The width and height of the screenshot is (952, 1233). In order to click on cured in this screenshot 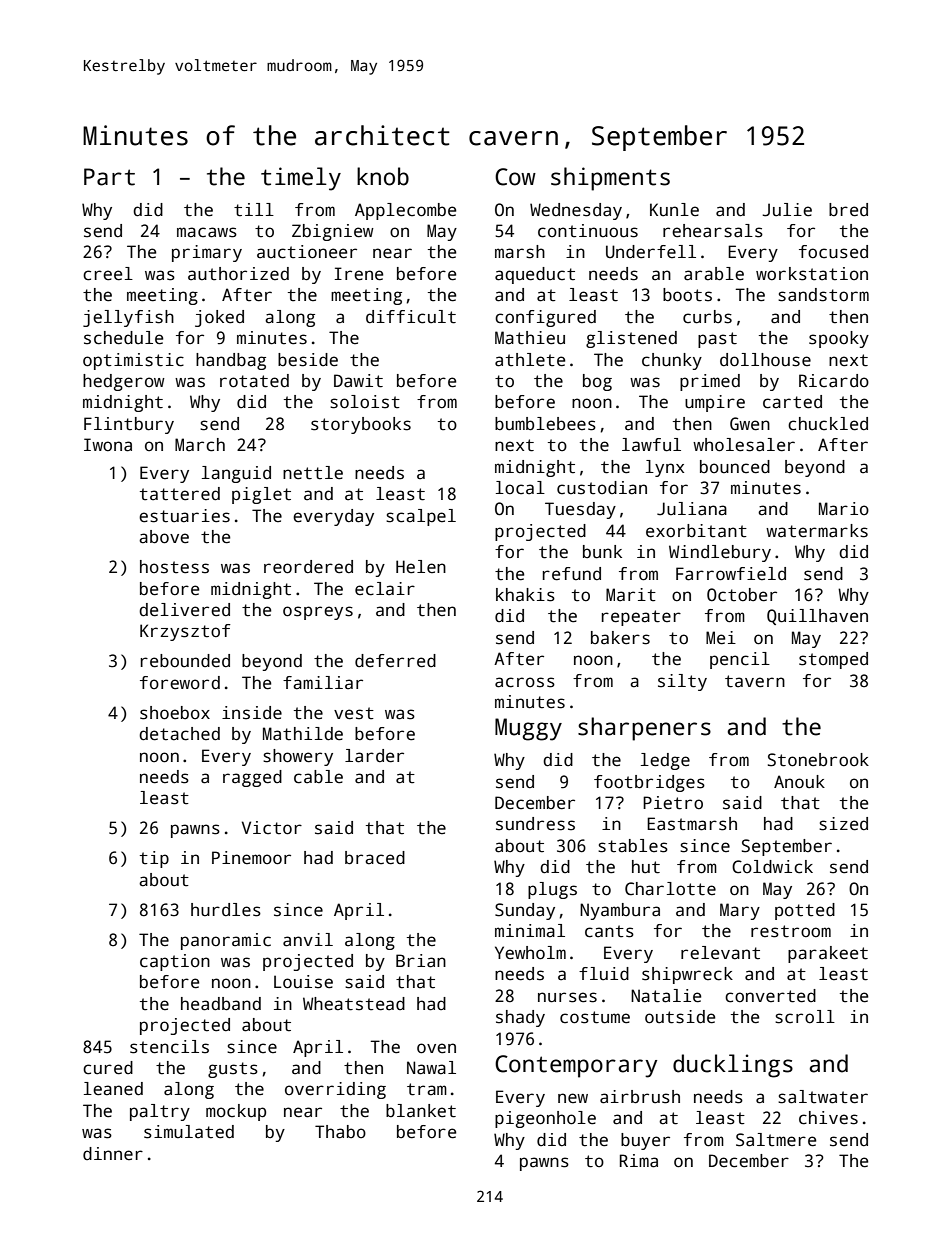, I will do `click(108, 1068)`.
